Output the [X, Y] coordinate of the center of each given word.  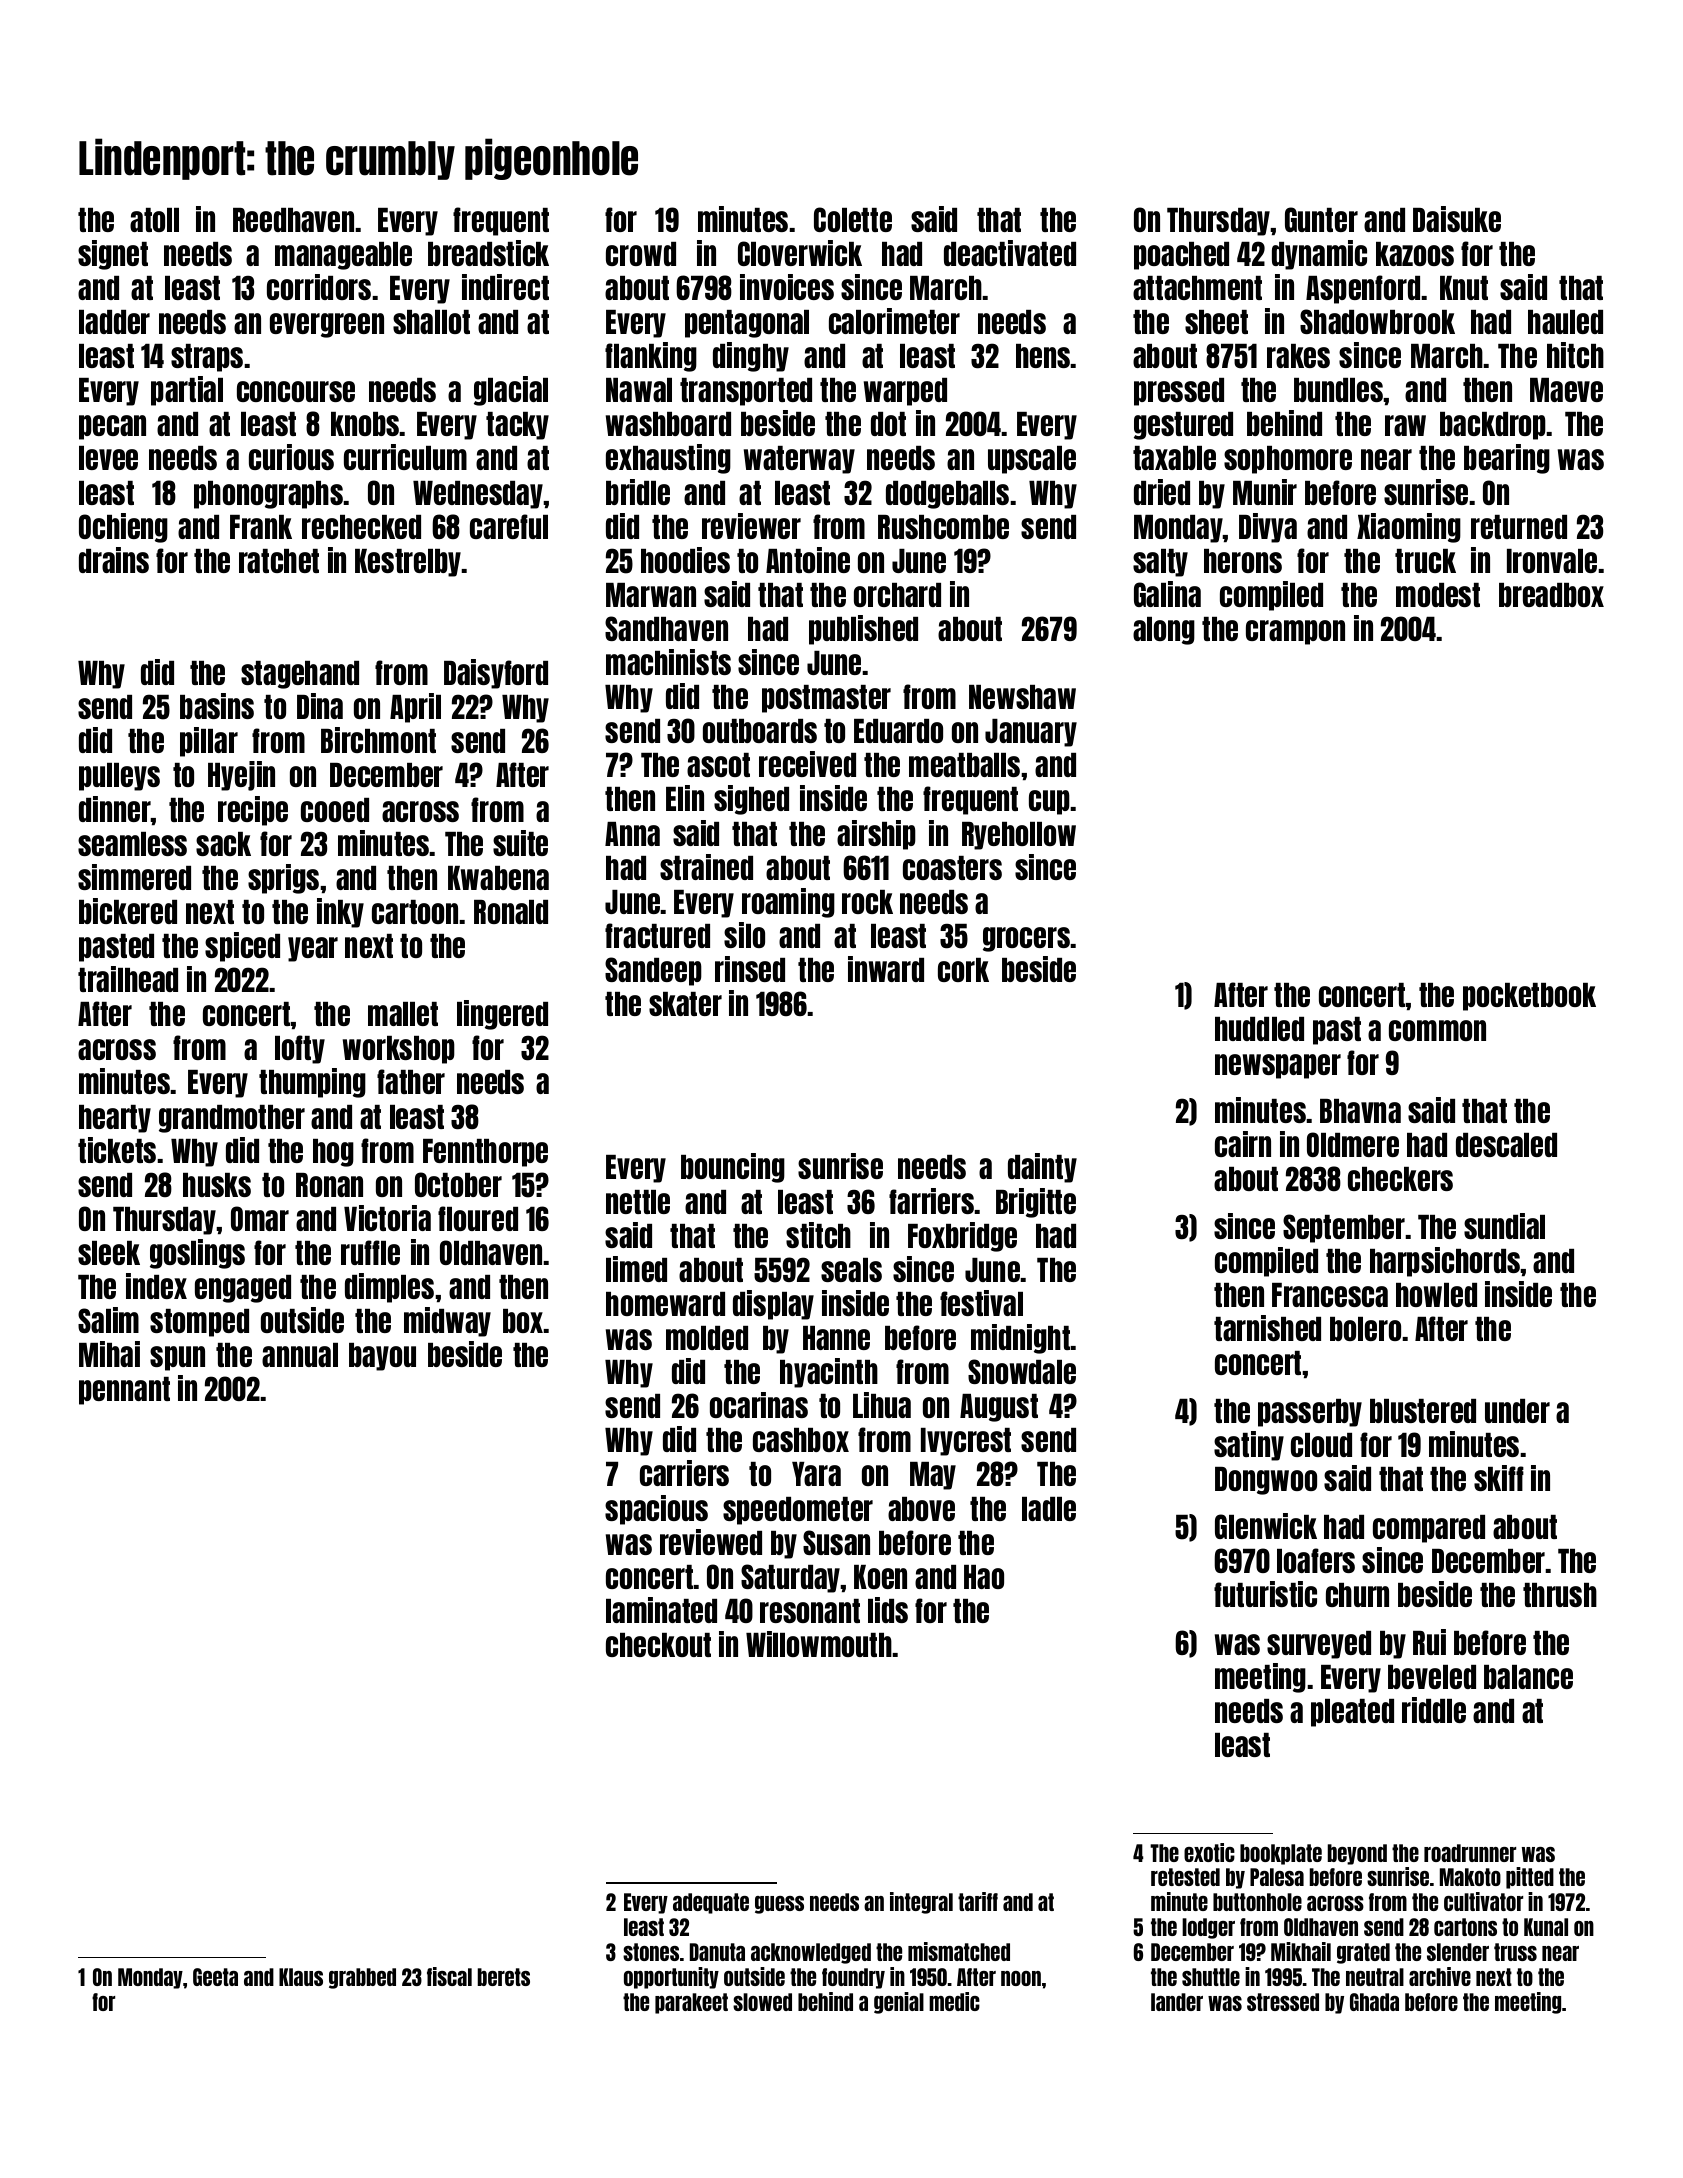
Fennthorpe [485, 1153]
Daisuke [1457, 219]
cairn [1243, 1144]
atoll [154, 220]
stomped [199, 1323]
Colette [853, 219]
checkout [658, 1645]
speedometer [798, 1511]
